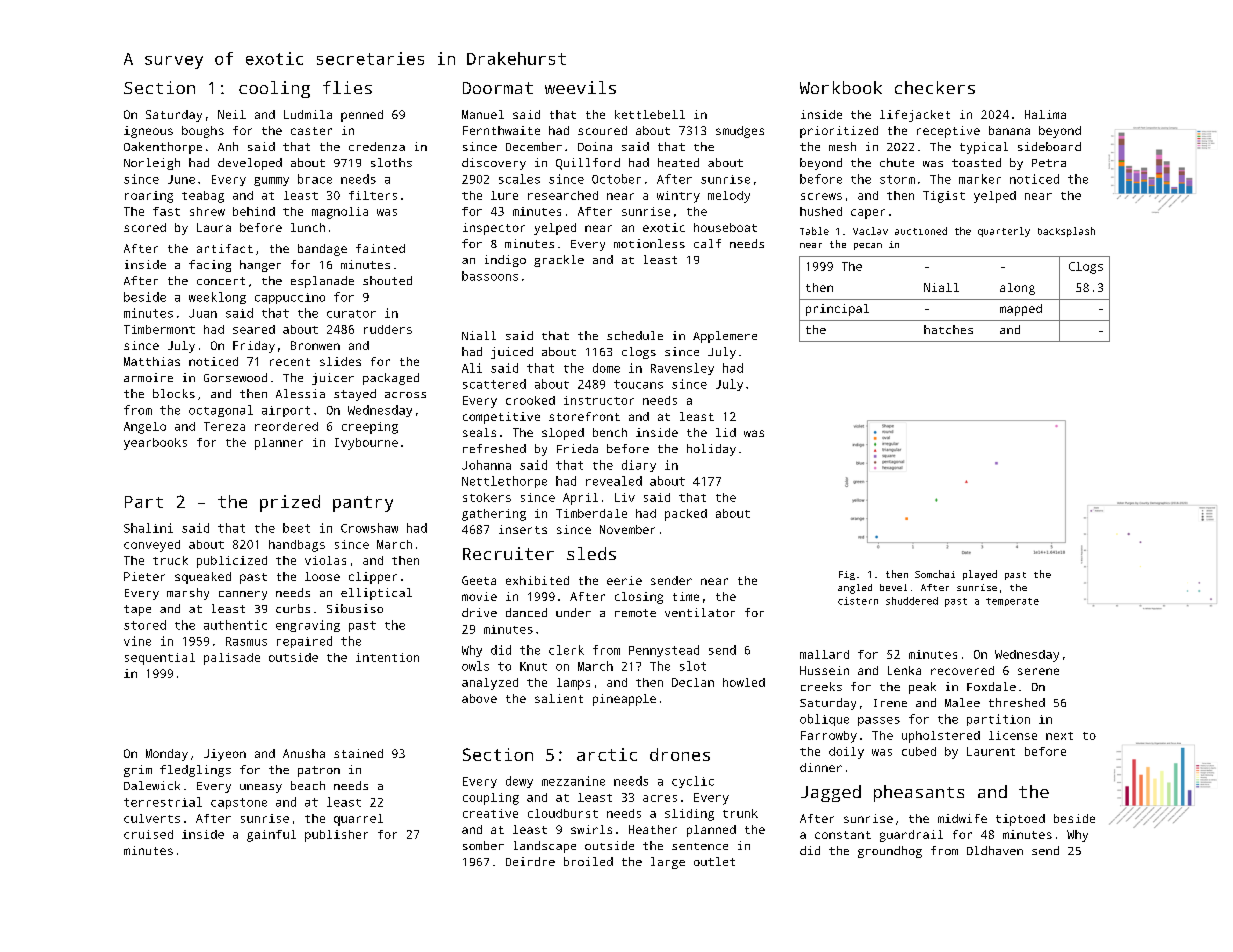 The width and height of the screenshot is (1233, 952). What do you see at coordinates (148, 834) in the screenshot?
I see `cruised` at bounding box center [148, 834].
